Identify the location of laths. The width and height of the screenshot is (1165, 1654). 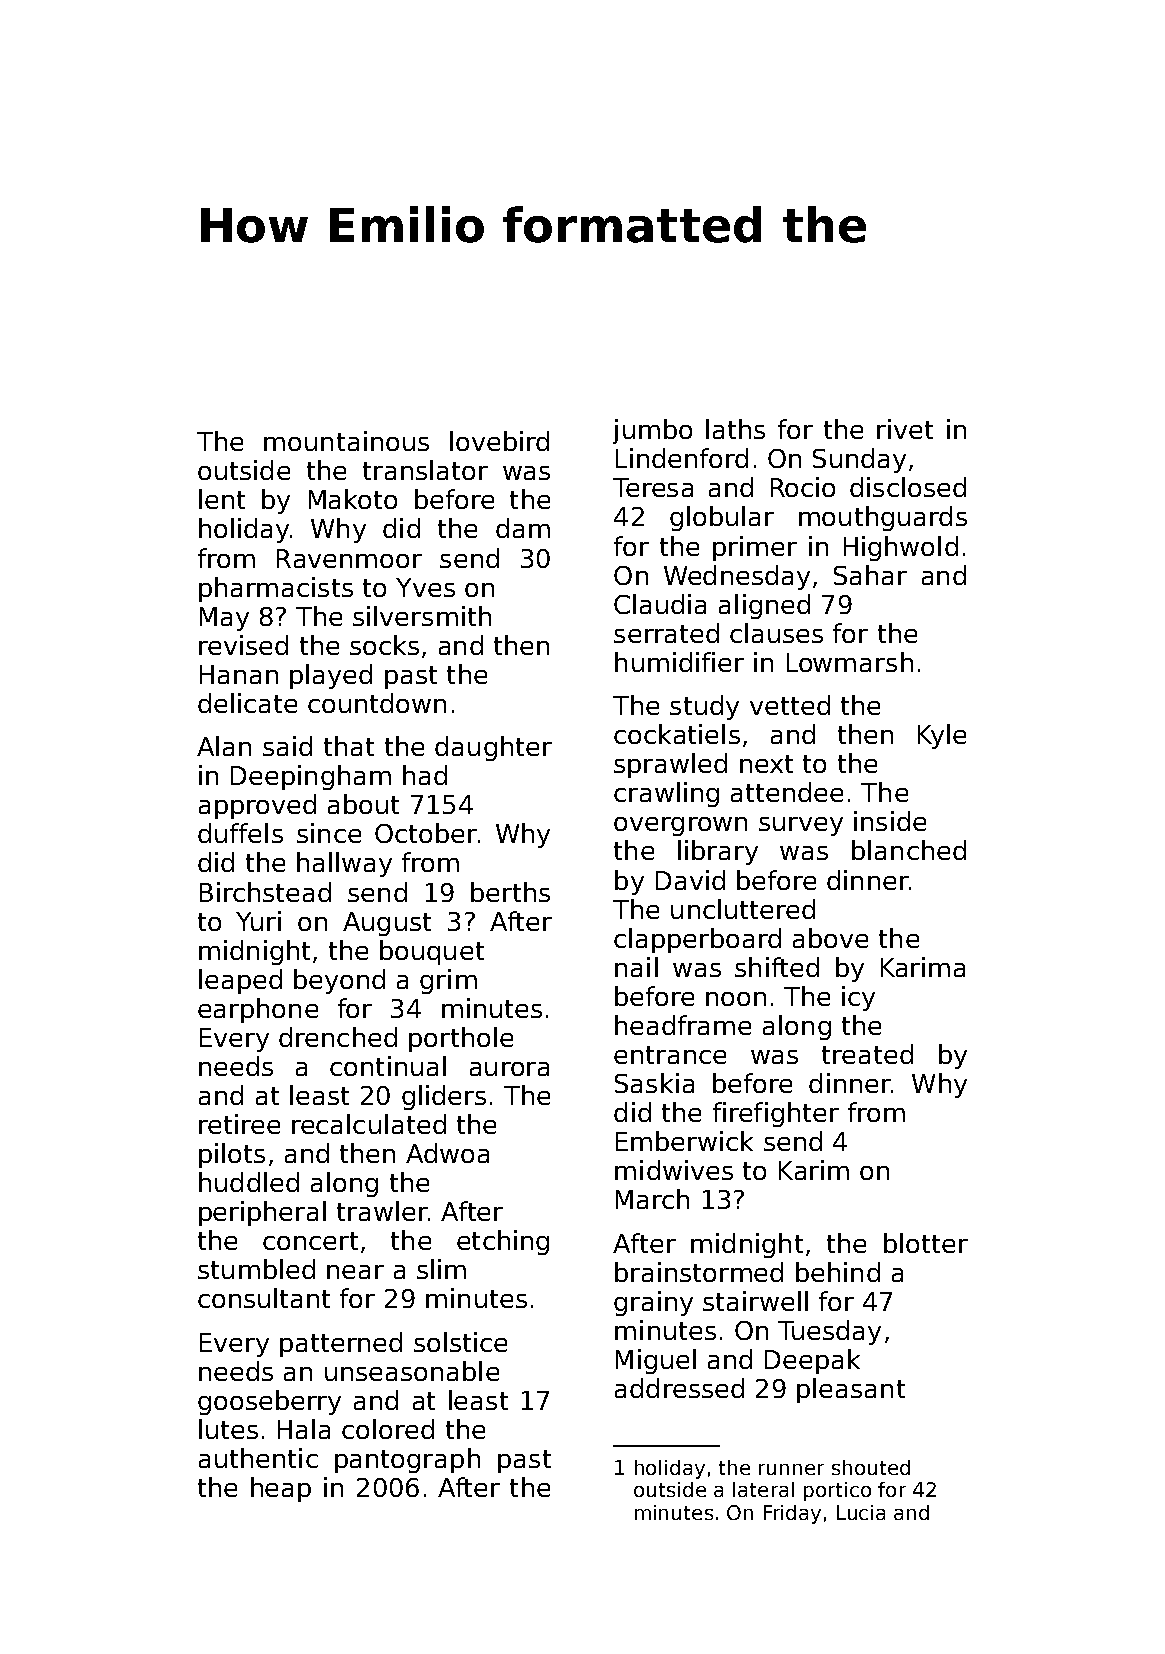
(735, 429).
